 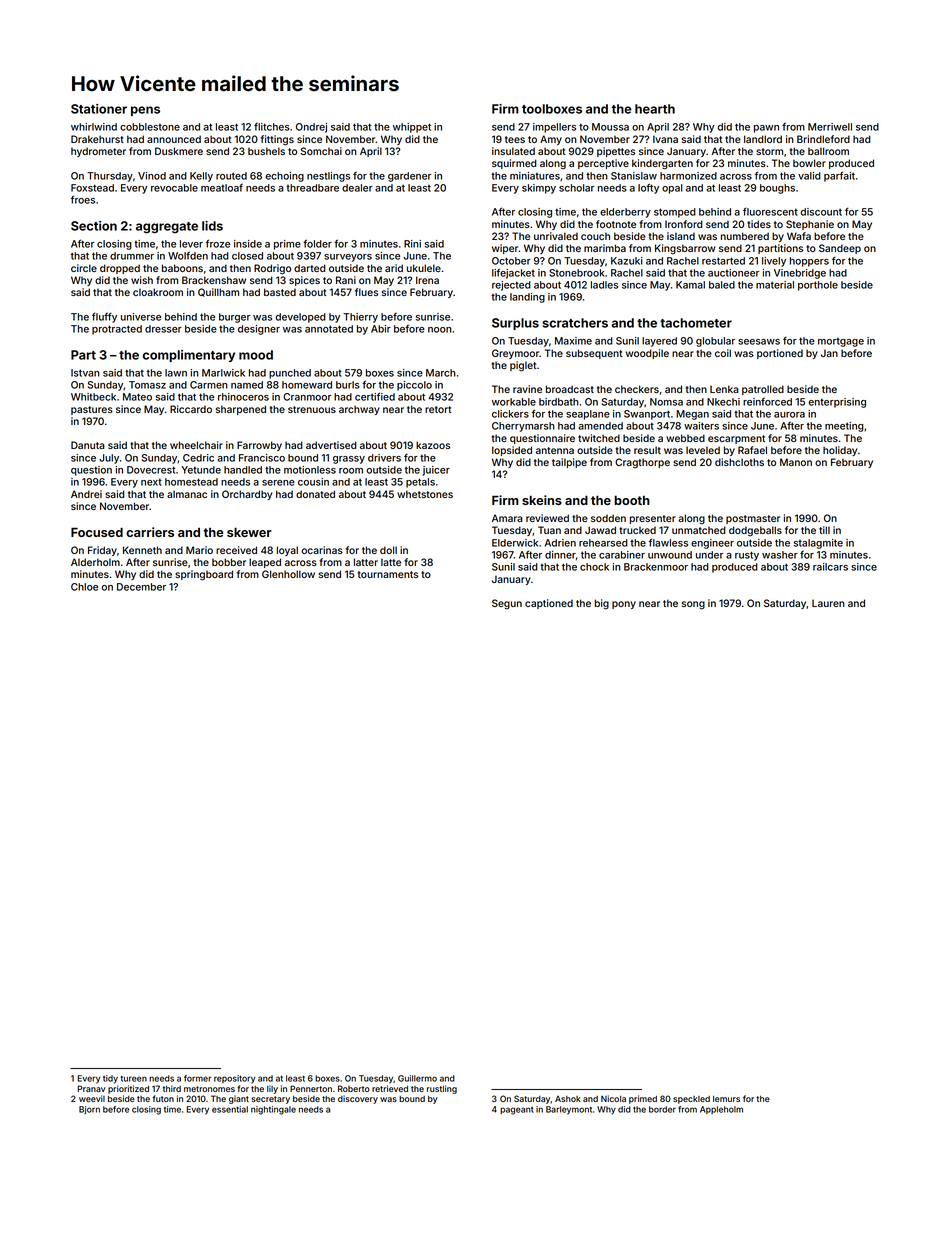 I want to click on essential, so click(x=230, y=1109).
